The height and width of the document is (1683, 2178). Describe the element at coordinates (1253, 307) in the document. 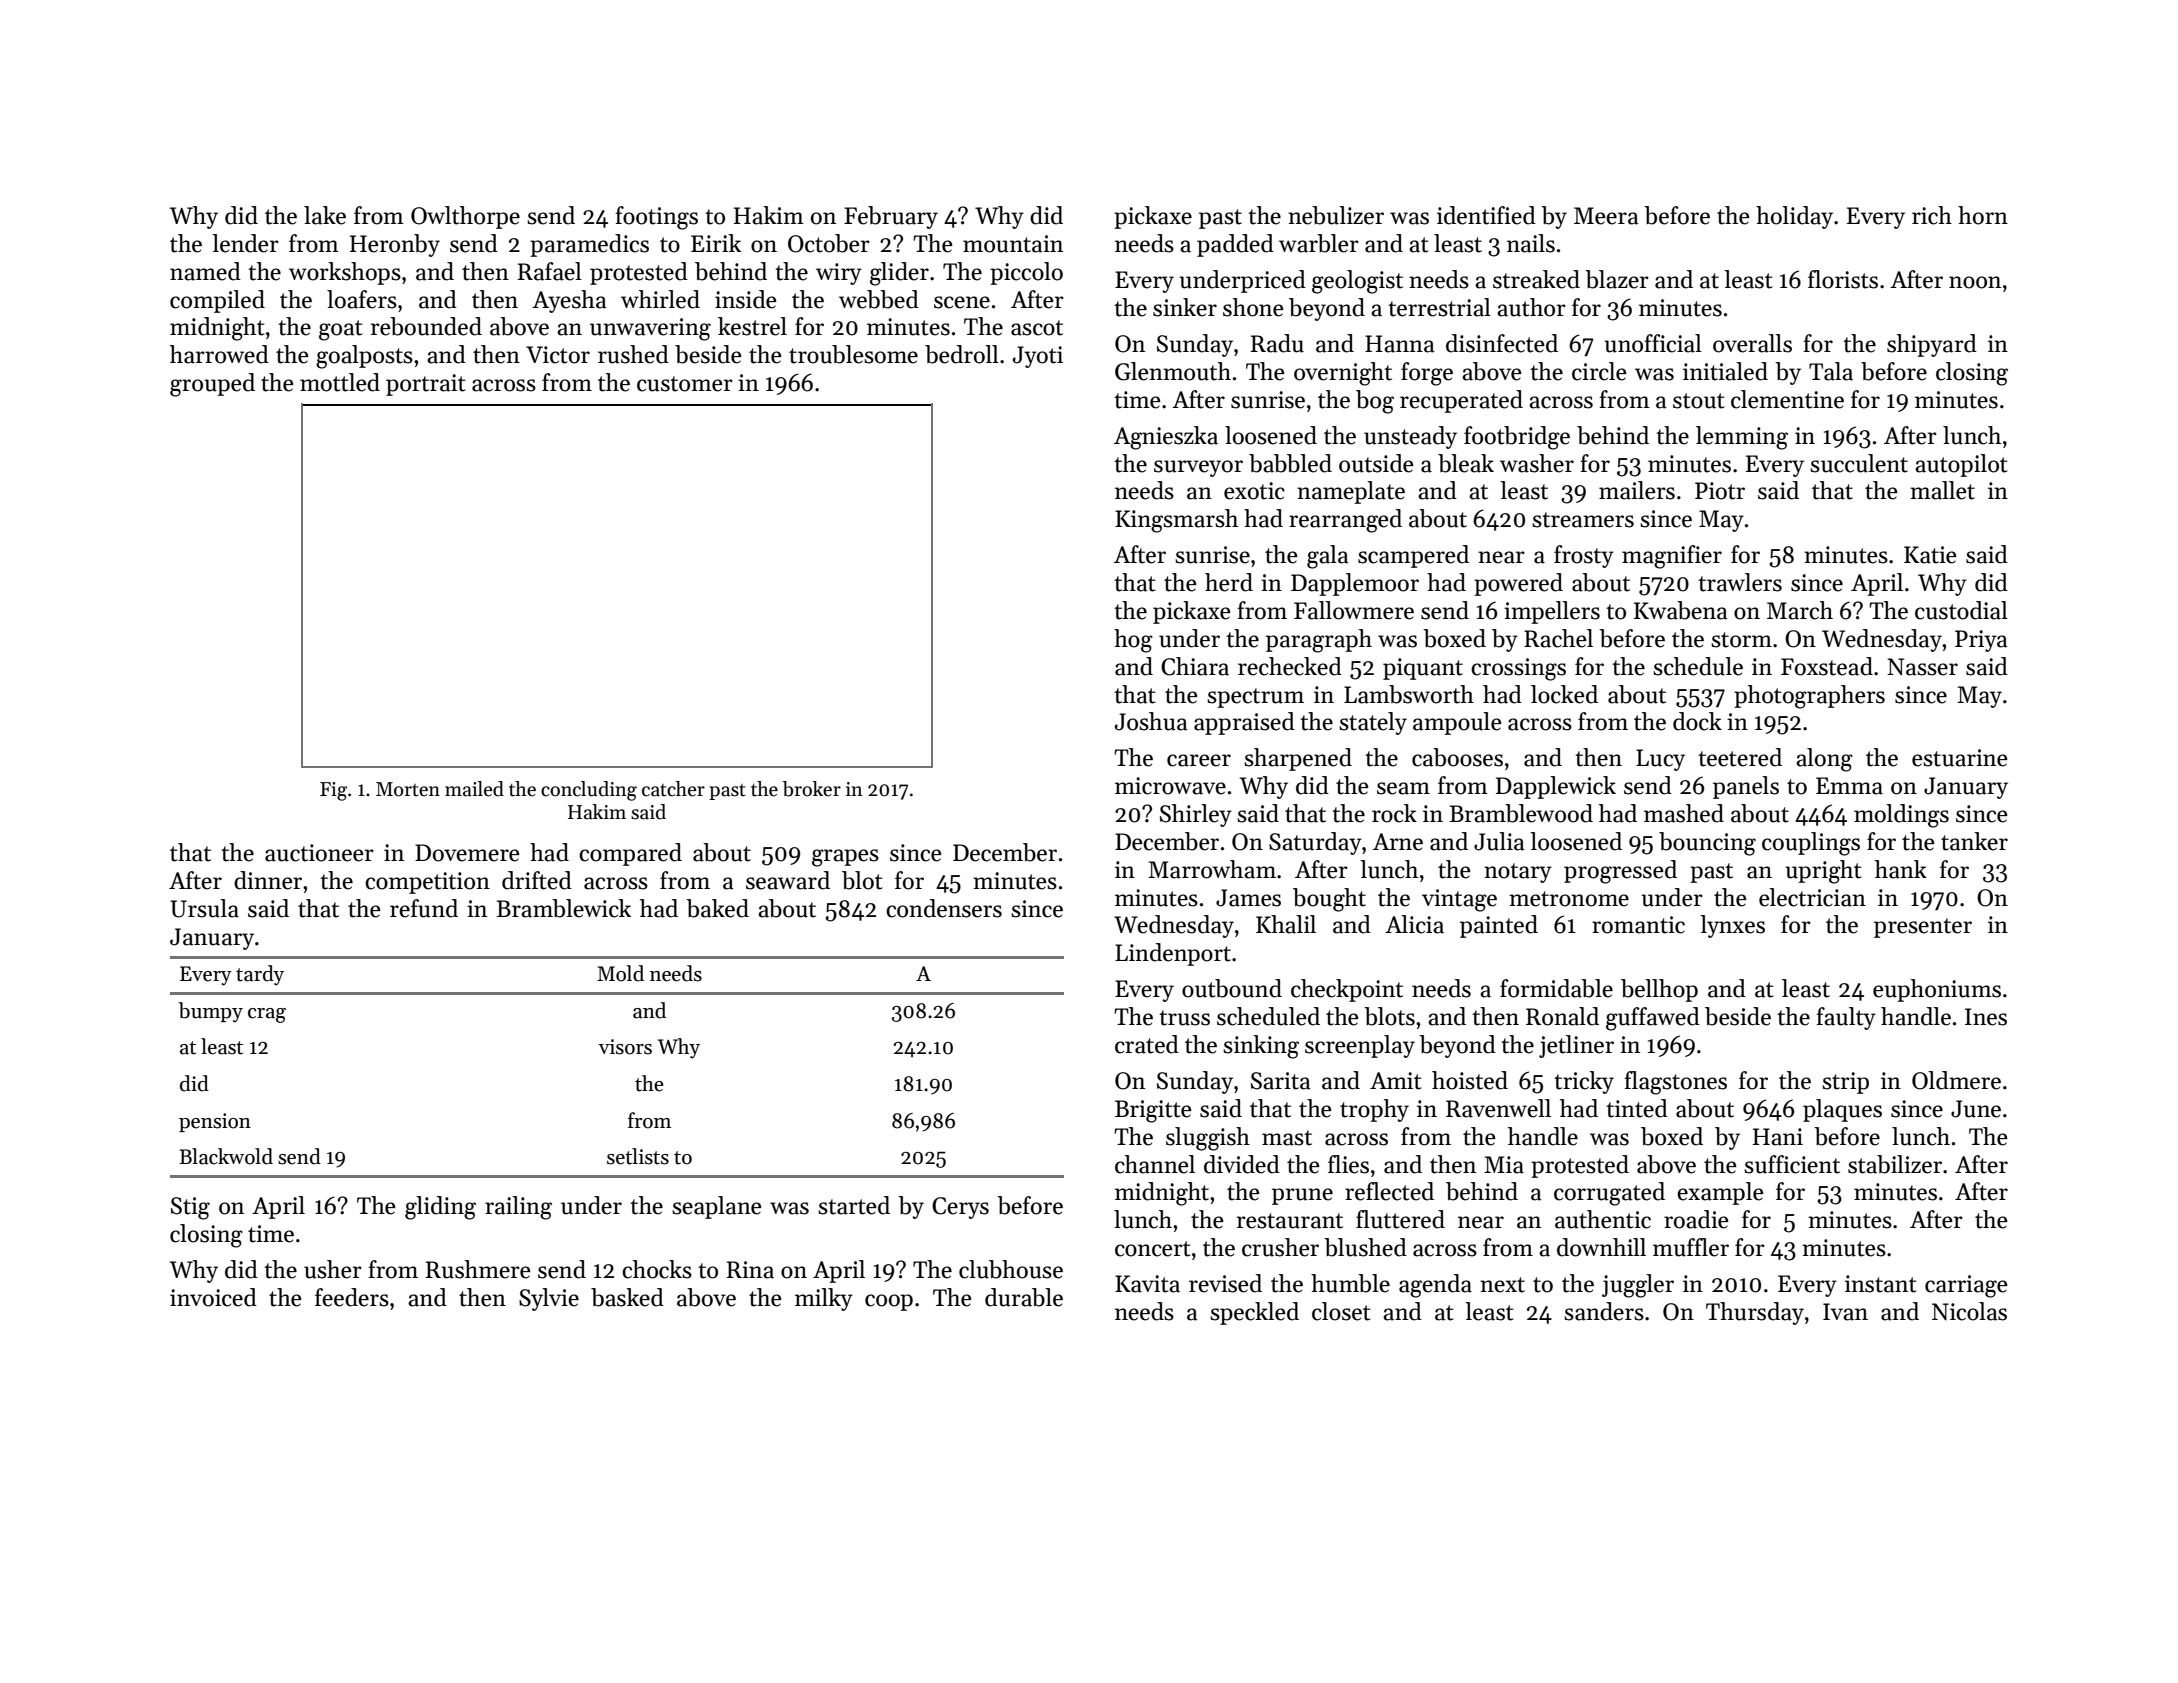

I see `shone` at that location.
